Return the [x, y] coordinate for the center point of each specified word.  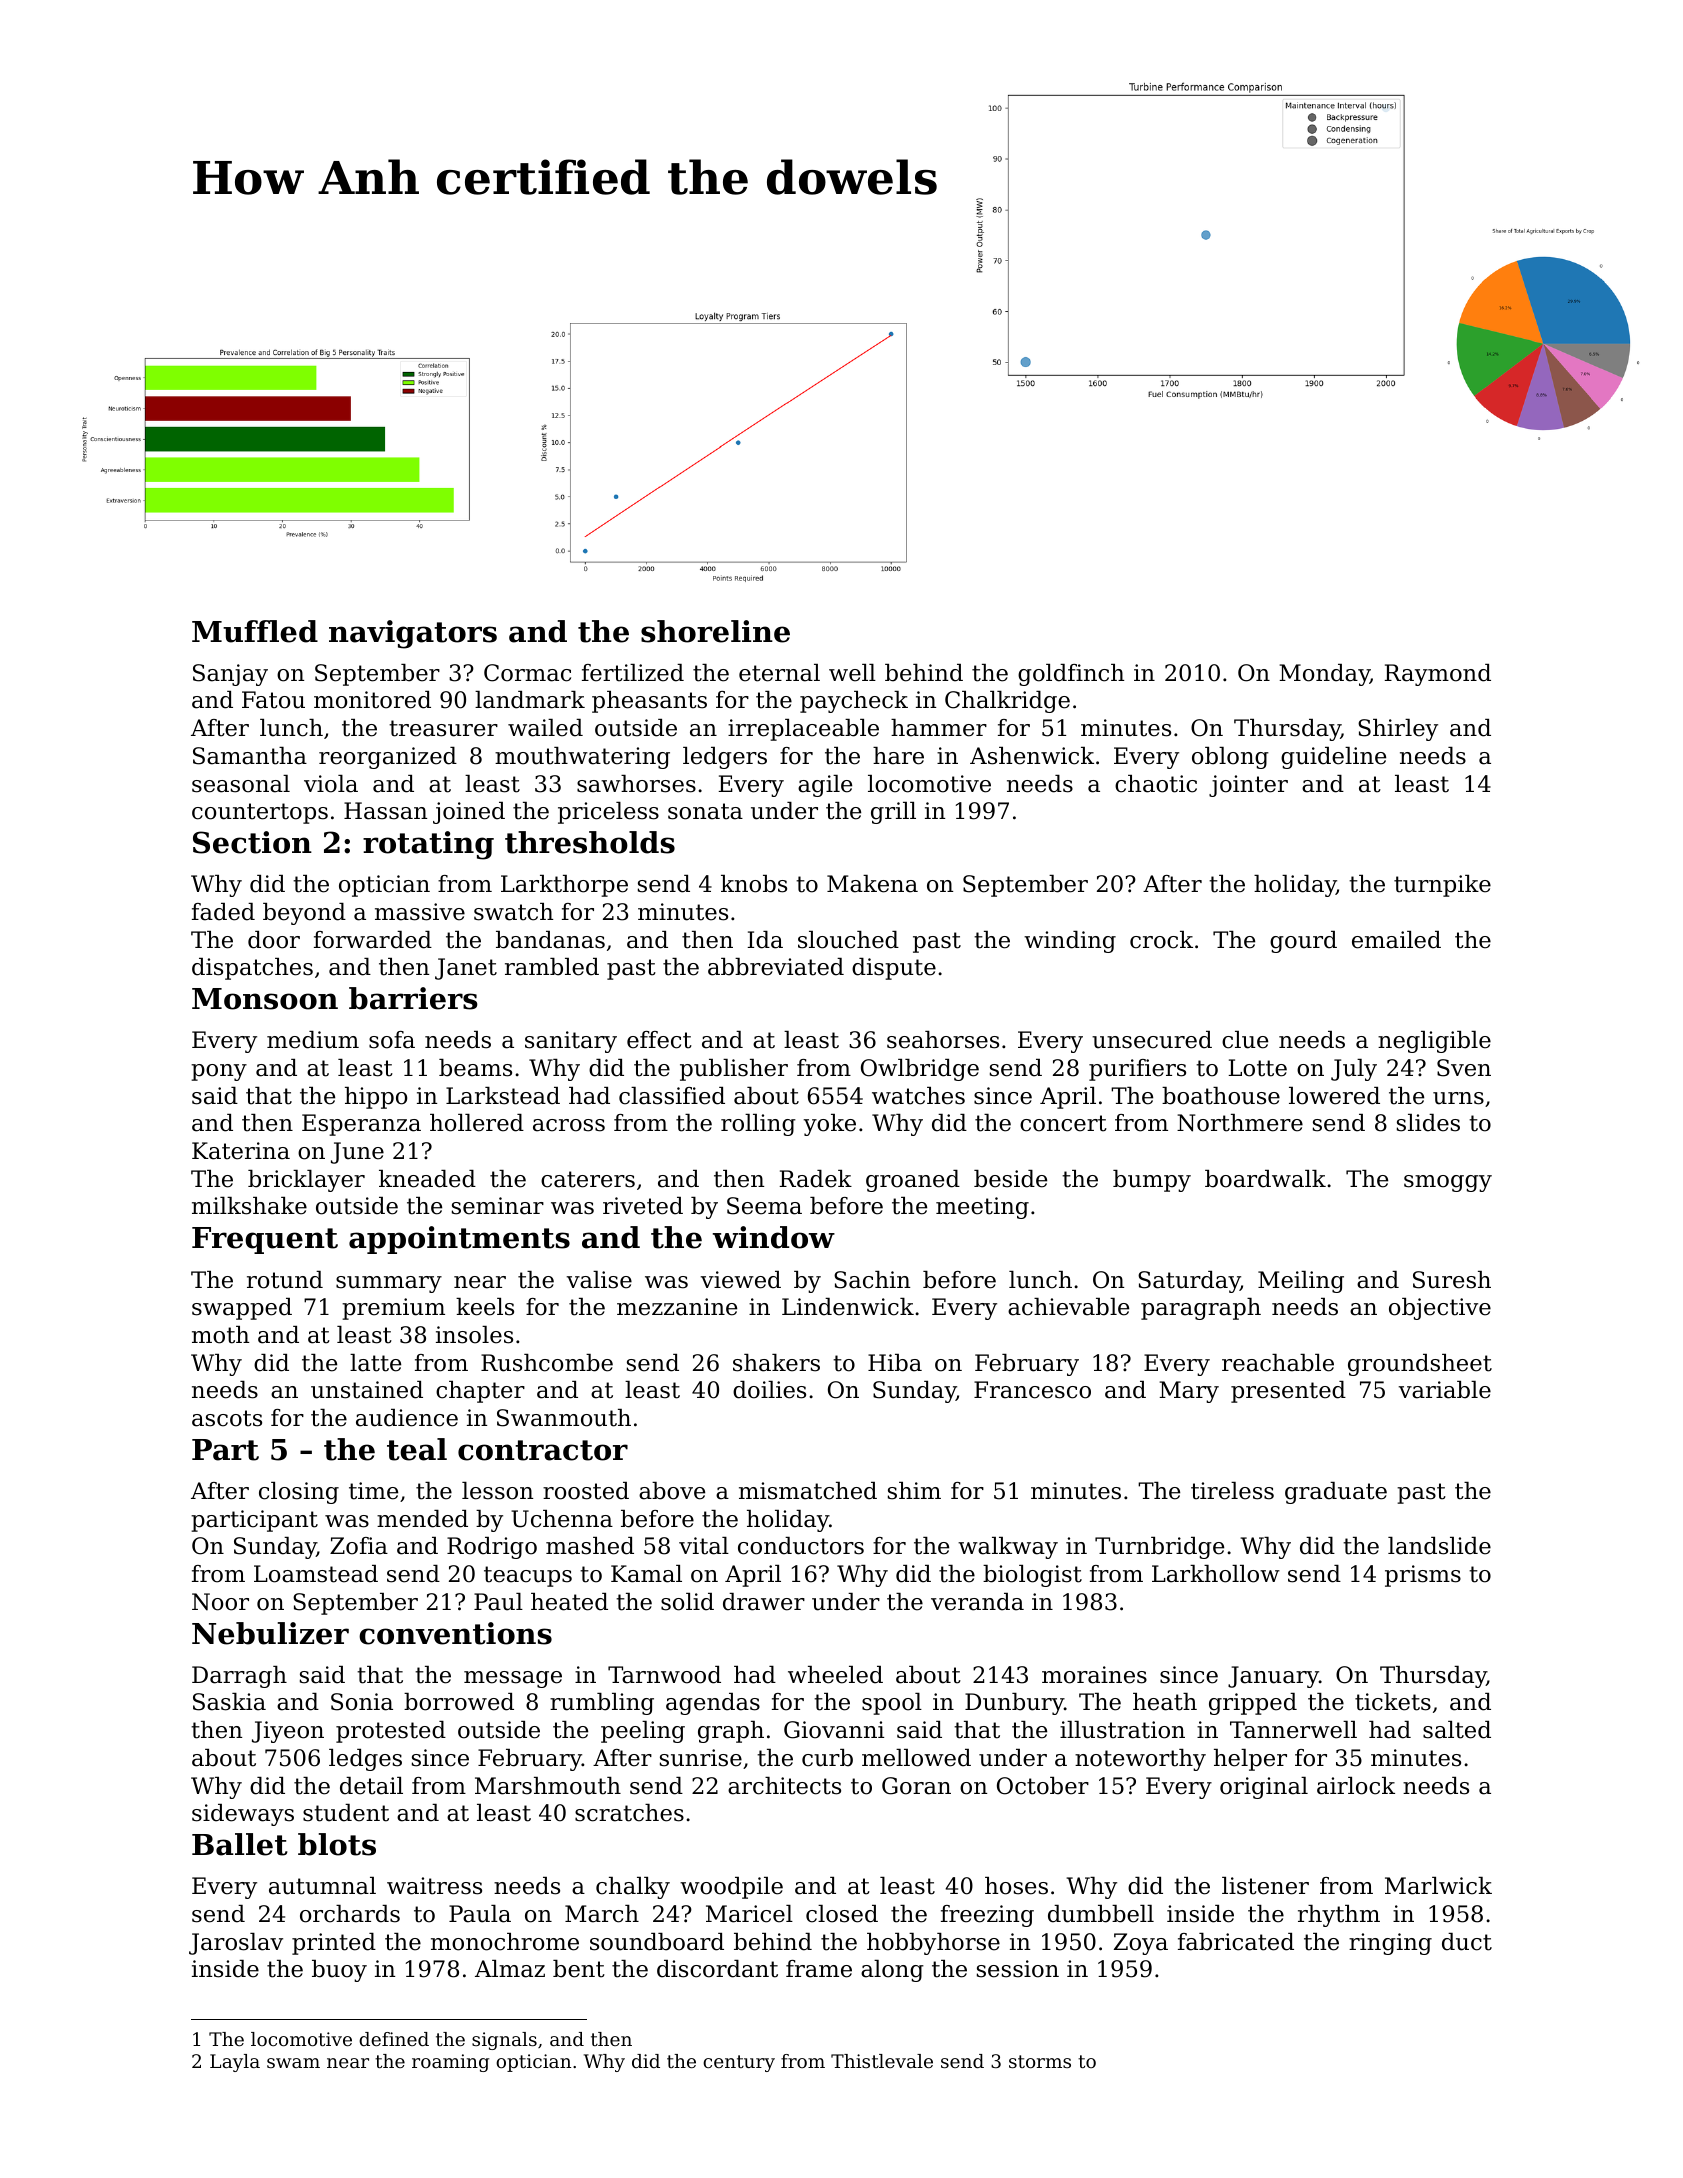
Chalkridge [1007, 702]
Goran [916, 1786]
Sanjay [230, 675]
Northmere [1240, 1123]
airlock [1356, 1786]
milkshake [249, 1206]
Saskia [229, 1702]
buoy [339, 1971]
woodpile [731, 1888]
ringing [1390, 1944]
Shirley [1398, 730]
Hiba [895, 1363]
